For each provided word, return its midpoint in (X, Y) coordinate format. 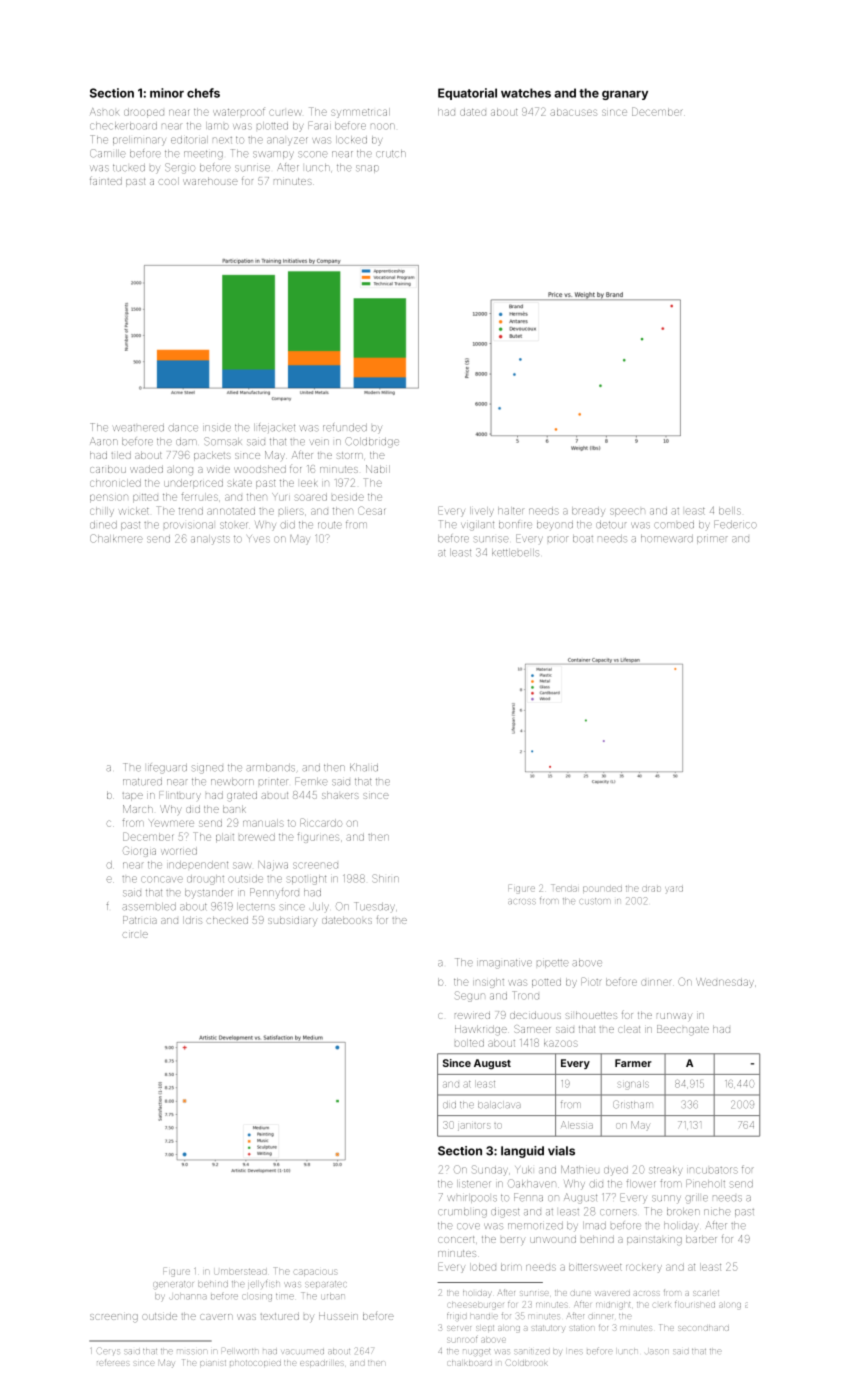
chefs (203, 93)
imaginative (504, 964)
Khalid (364, 767)
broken (683, 1212)
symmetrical (360, 112)
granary (625, 95)
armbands (270, 768)
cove (468, 1226)
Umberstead (240, 1272)
